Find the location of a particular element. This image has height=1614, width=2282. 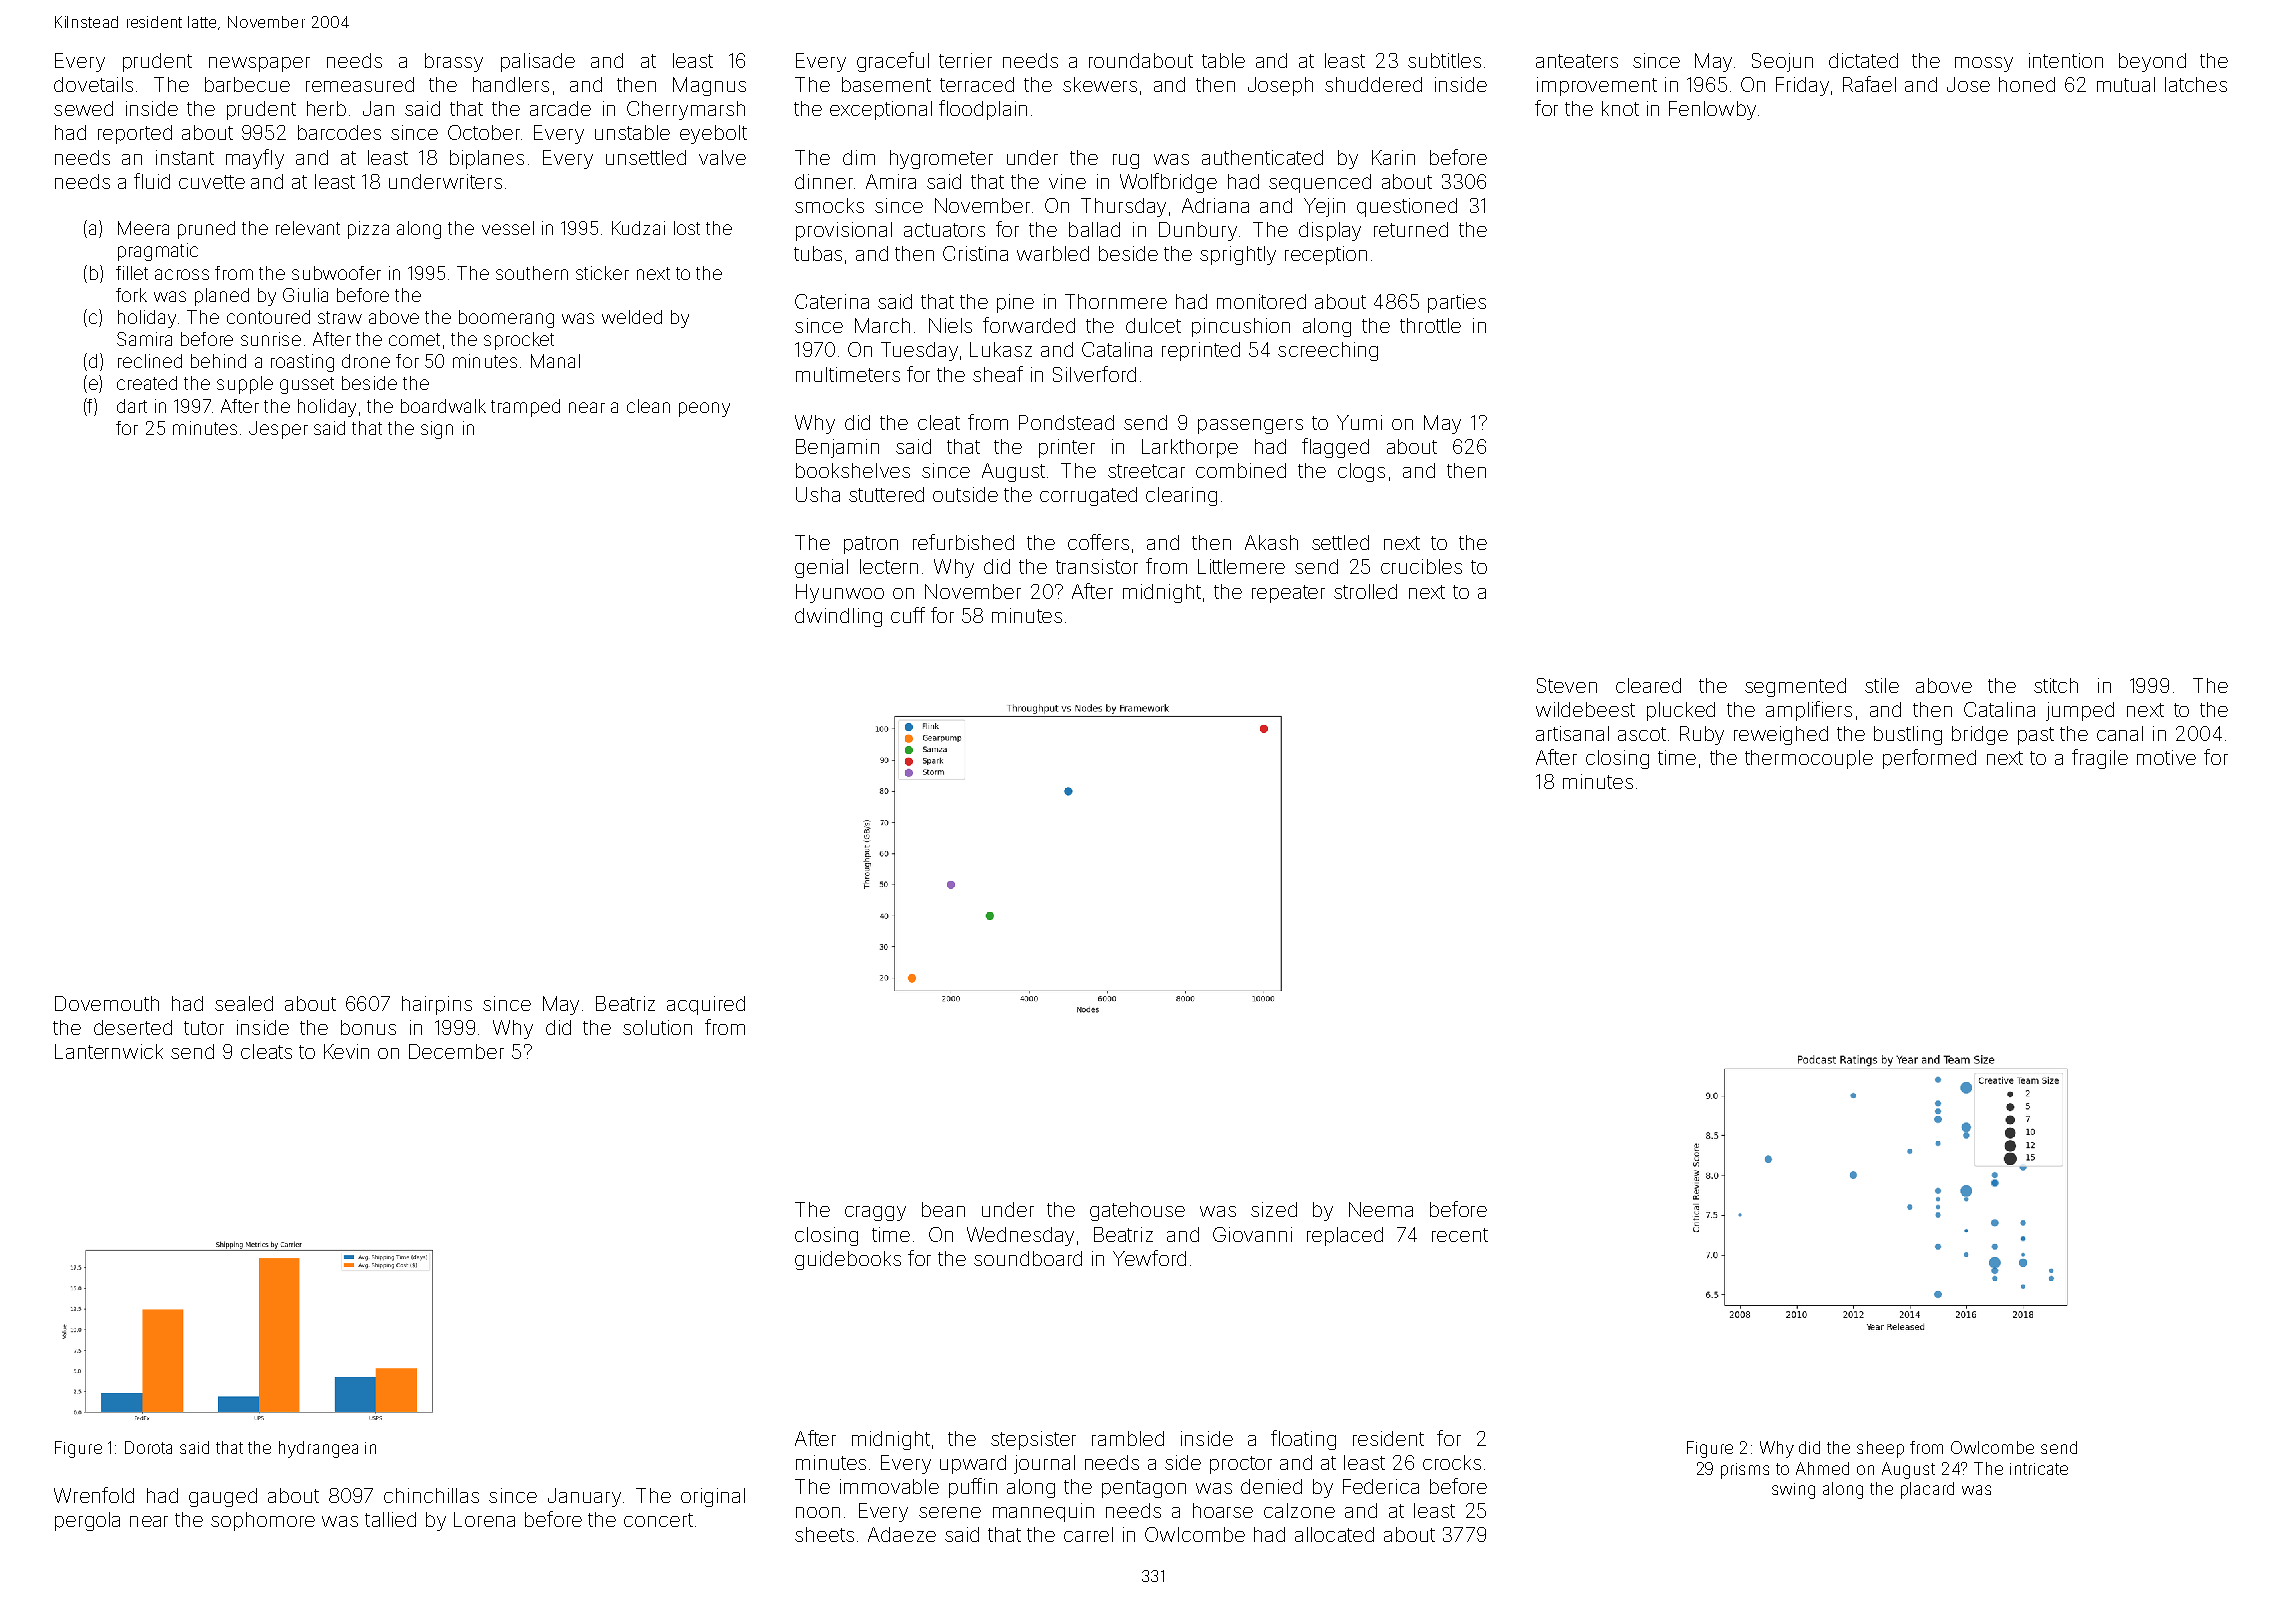

guidebooks is located at coordinates (848, 1260).
